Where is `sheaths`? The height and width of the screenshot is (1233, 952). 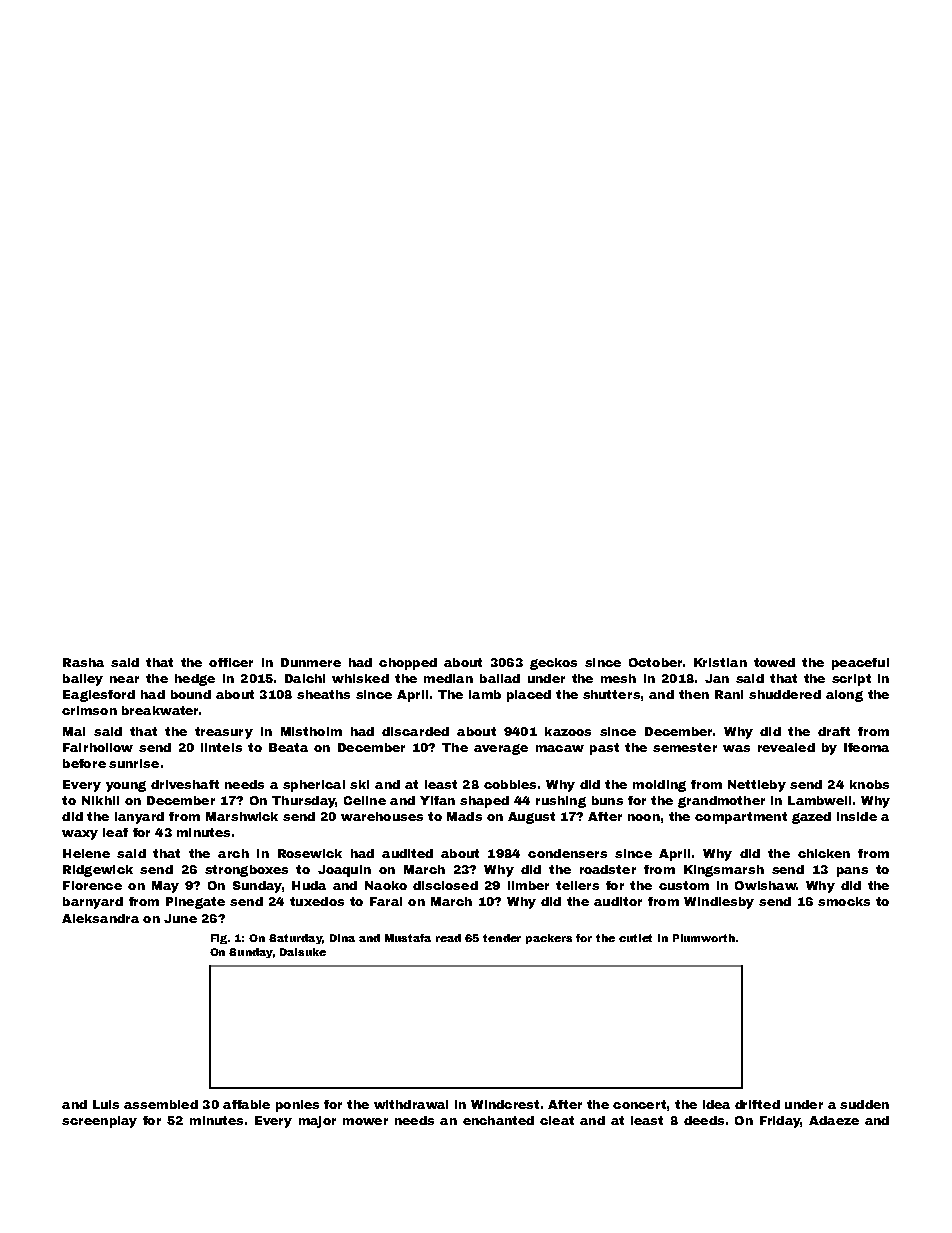
sheaths is located at coordinates (323, 694).
